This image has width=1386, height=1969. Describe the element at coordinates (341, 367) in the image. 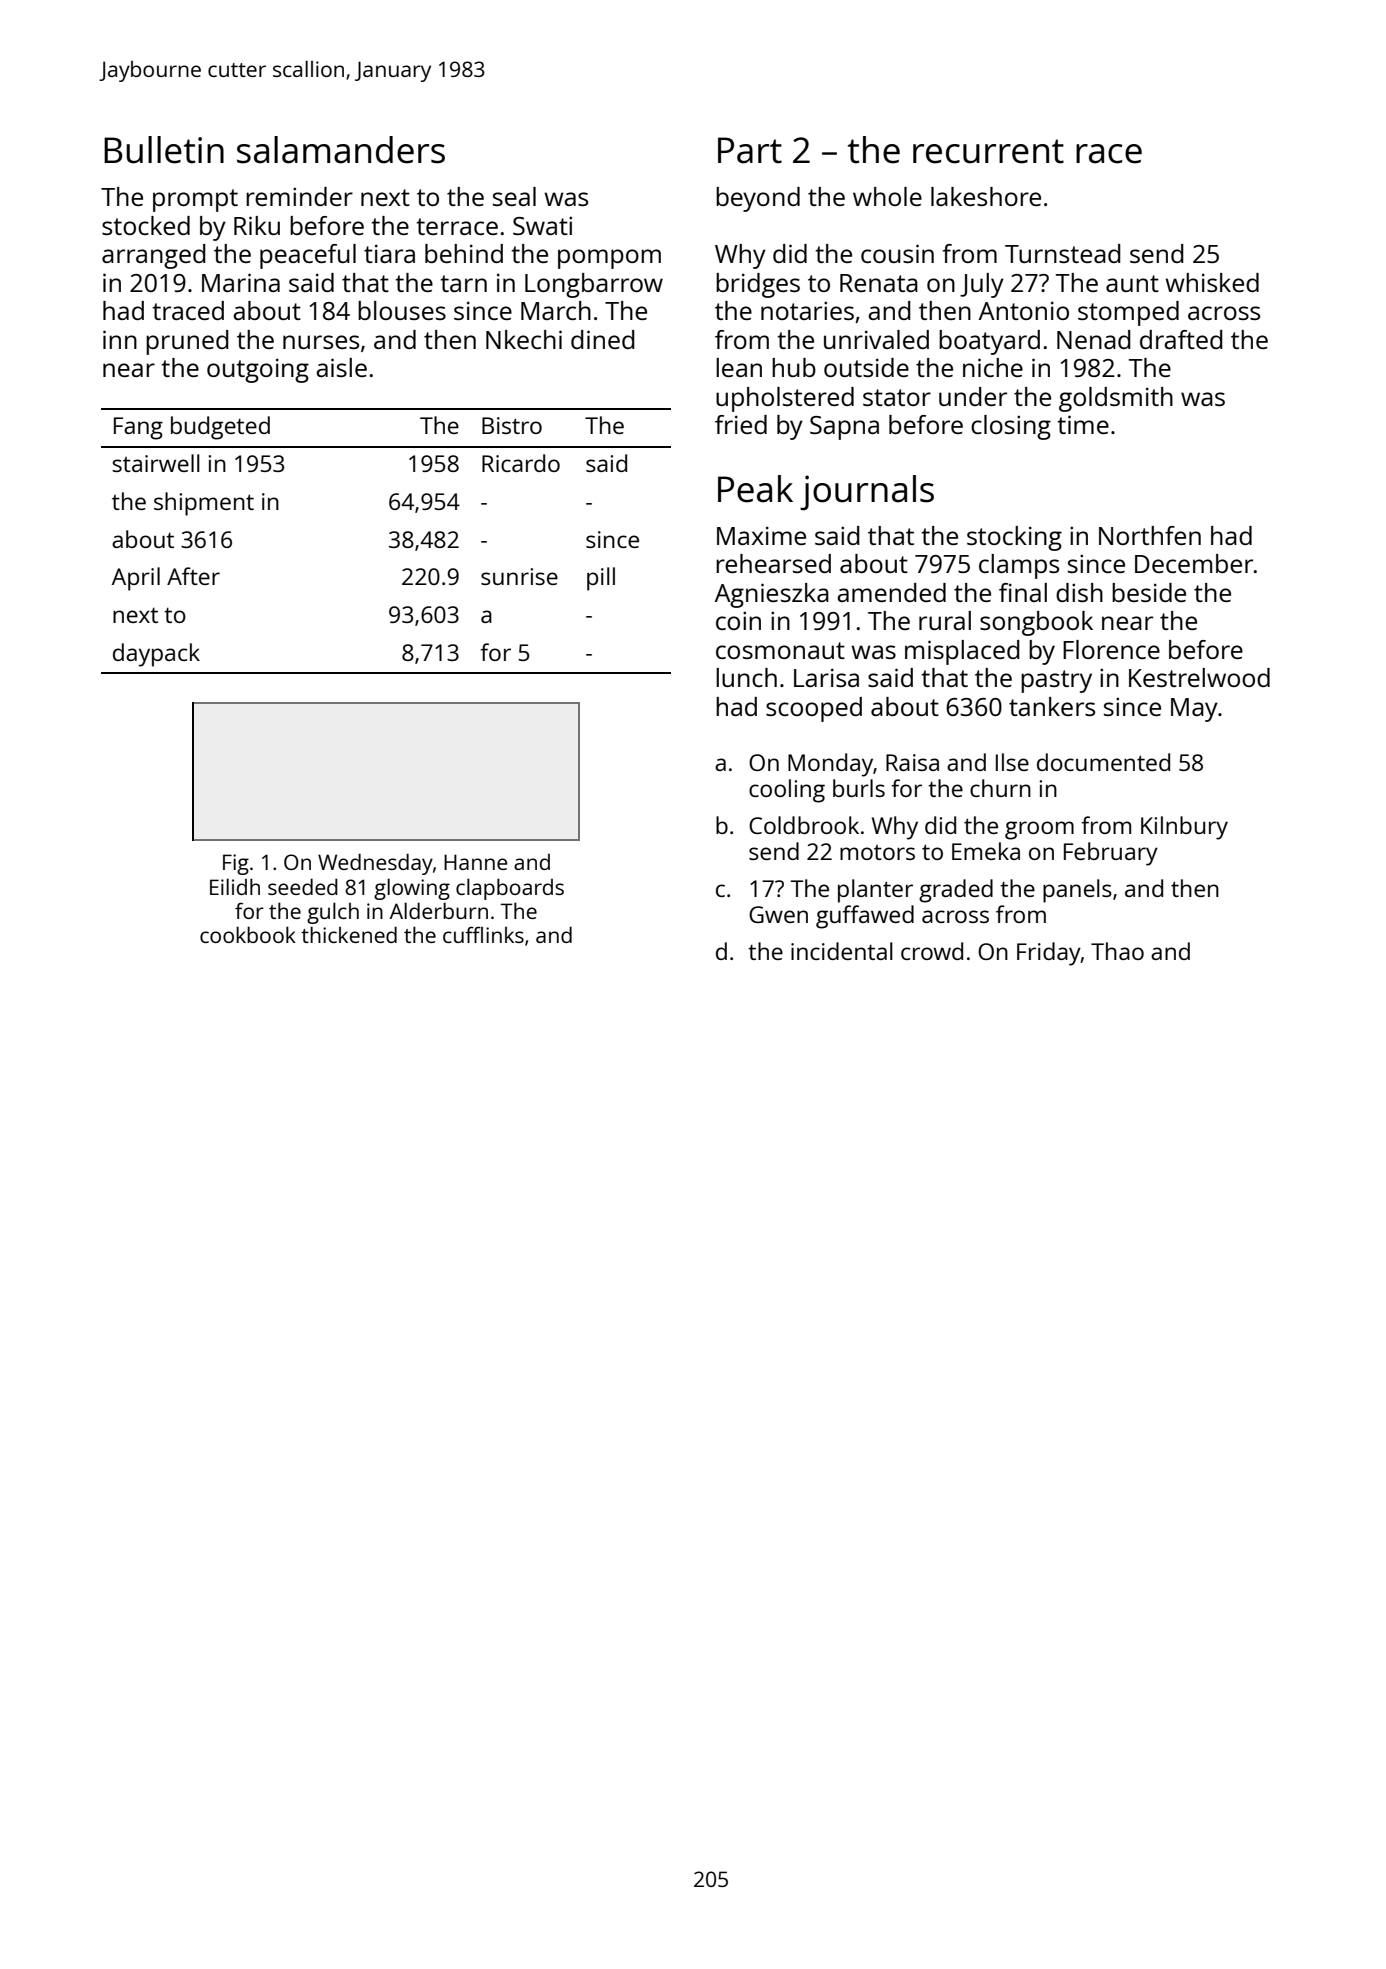

I see `aisle` at that location.
